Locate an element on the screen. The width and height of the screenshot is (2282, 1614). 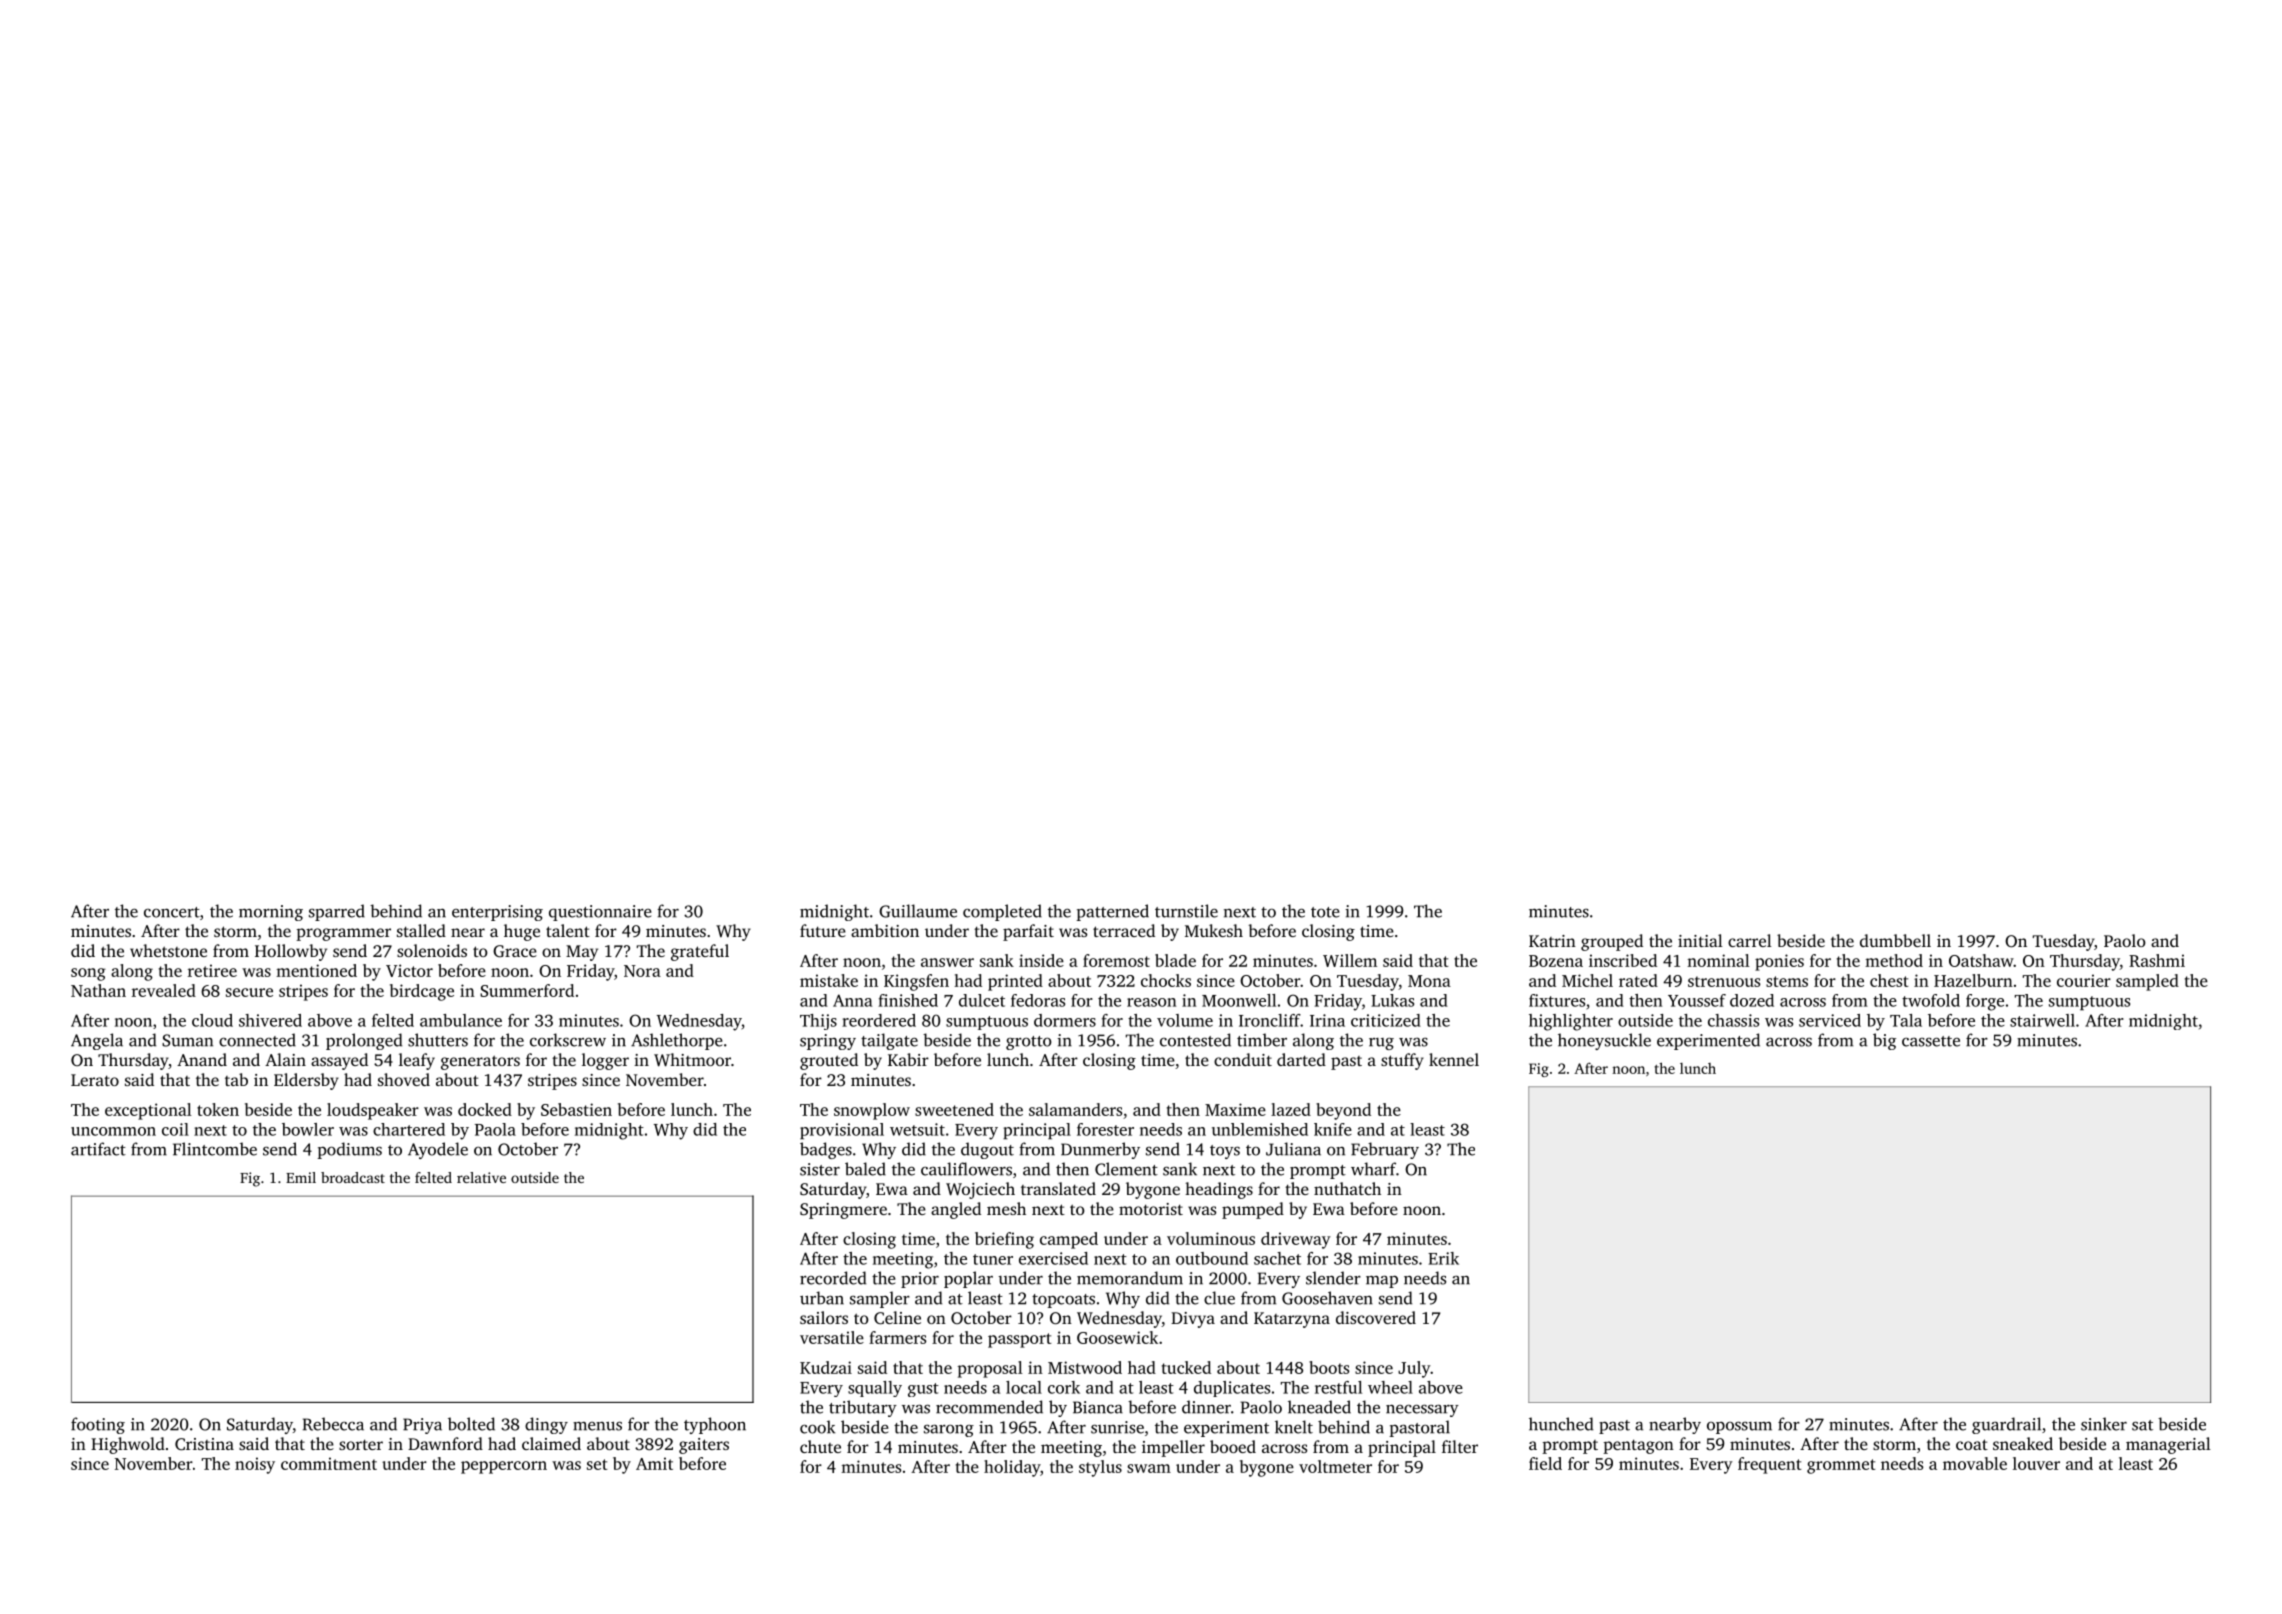
tailgate is located at coordinates (889, 1041).
